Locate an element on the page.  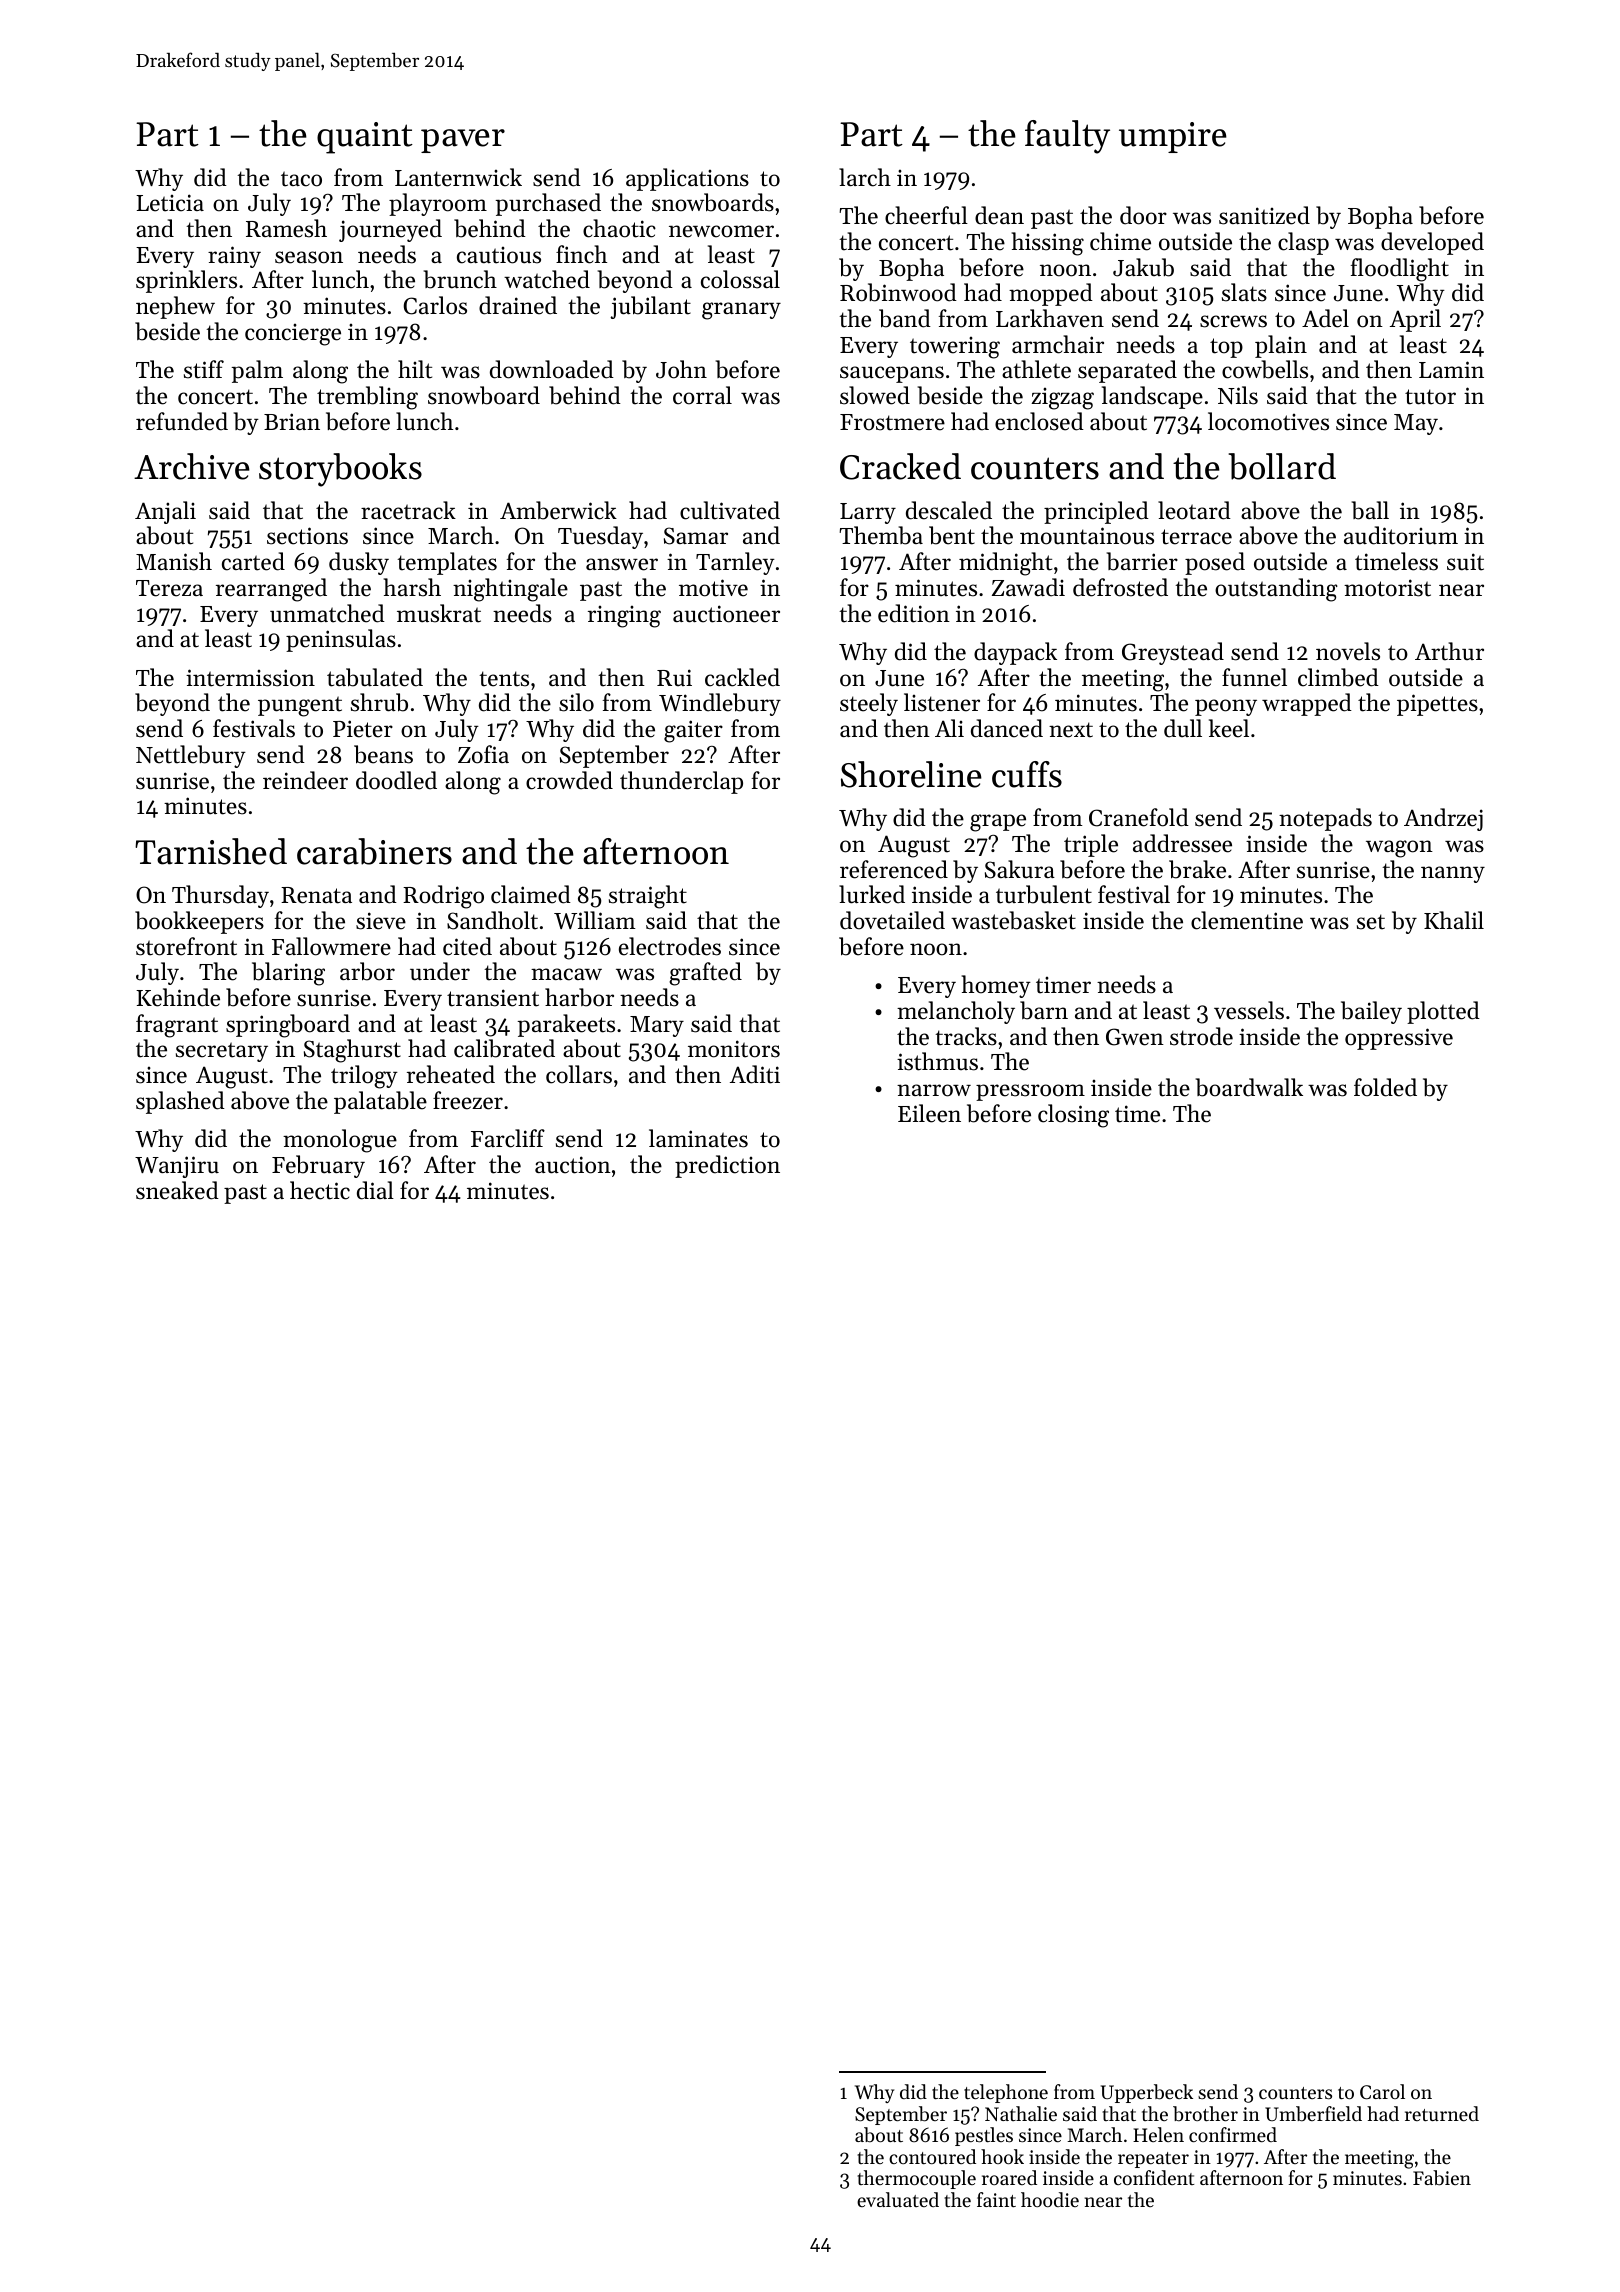
boardwalk is located at coordinates (1249, 1087).
